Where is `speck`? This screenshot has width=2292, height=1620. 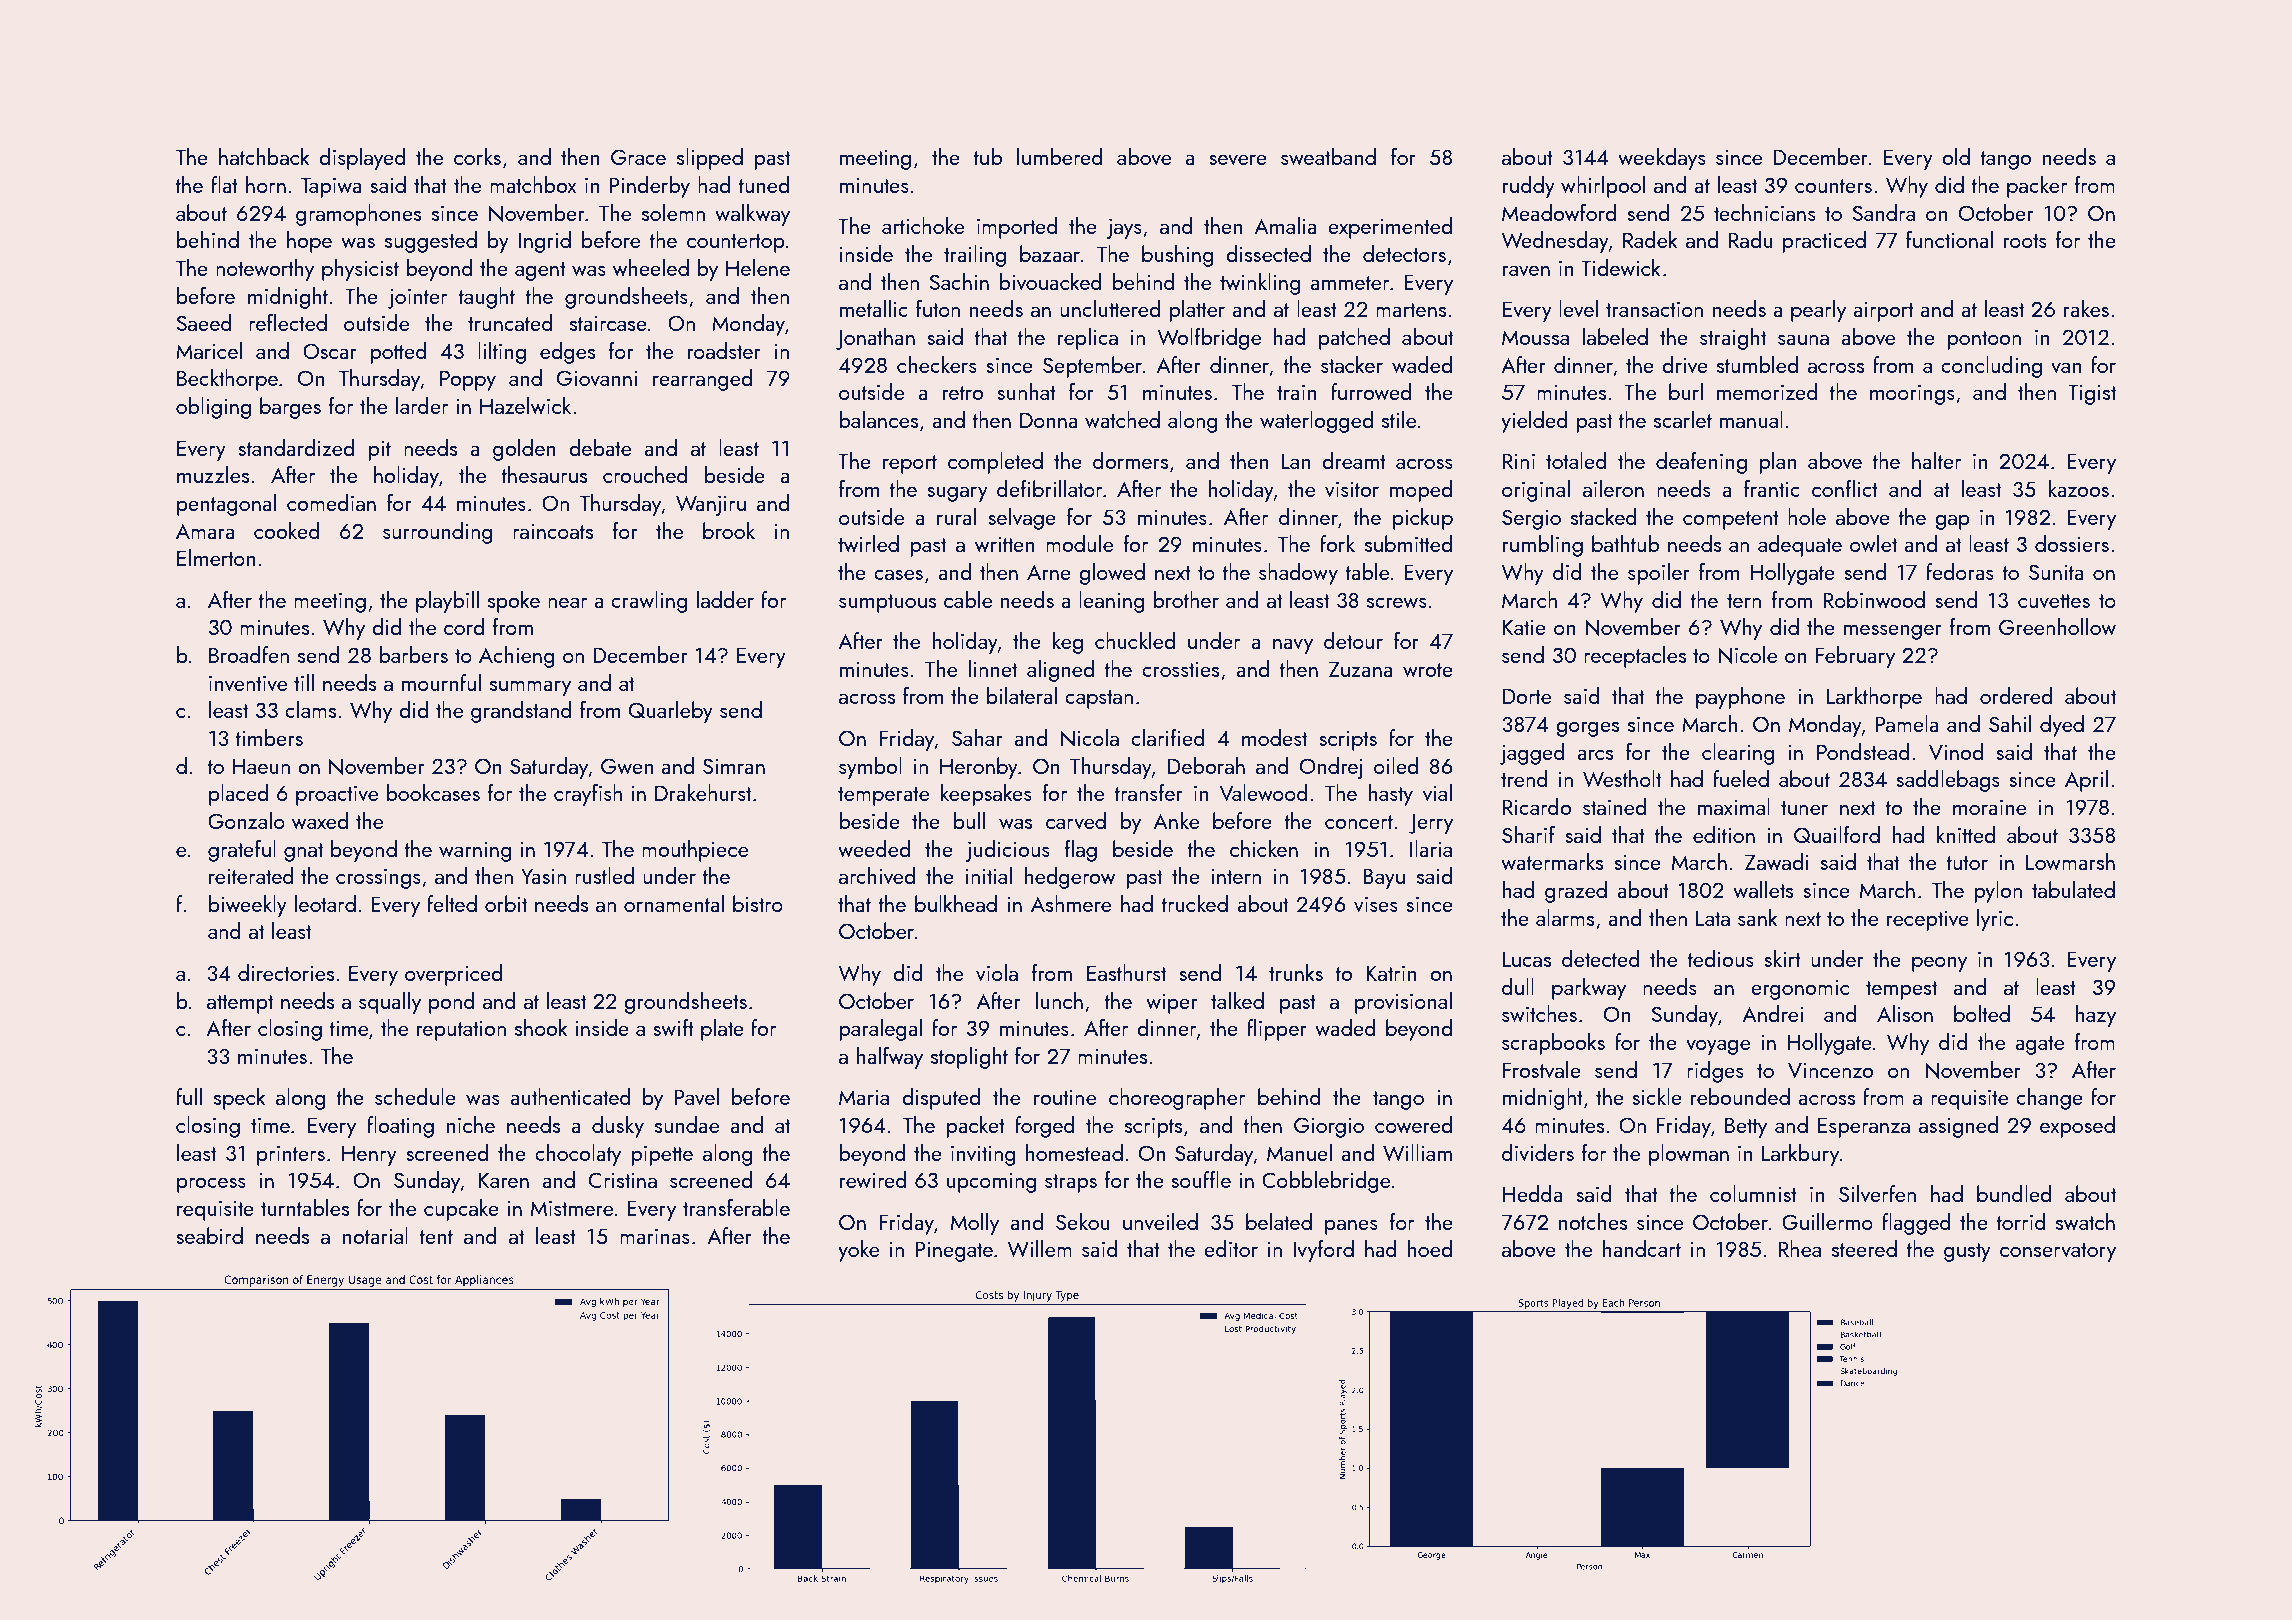
speck is located at coordinates (240, 1099).
